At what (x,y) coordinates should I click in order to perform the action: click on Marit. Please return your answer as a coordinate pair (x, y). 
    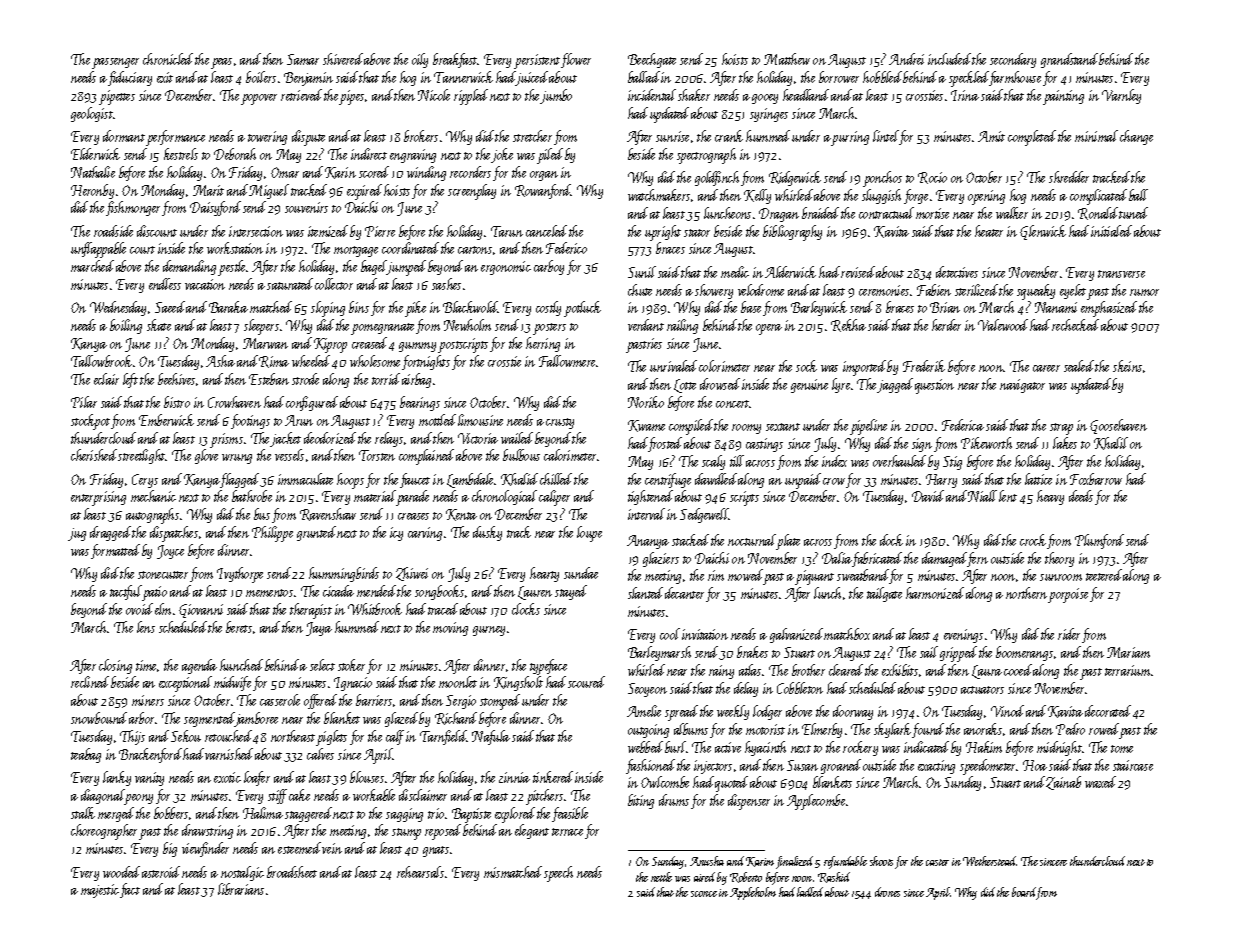
    Looking at the image, I should click on (208, 190).
